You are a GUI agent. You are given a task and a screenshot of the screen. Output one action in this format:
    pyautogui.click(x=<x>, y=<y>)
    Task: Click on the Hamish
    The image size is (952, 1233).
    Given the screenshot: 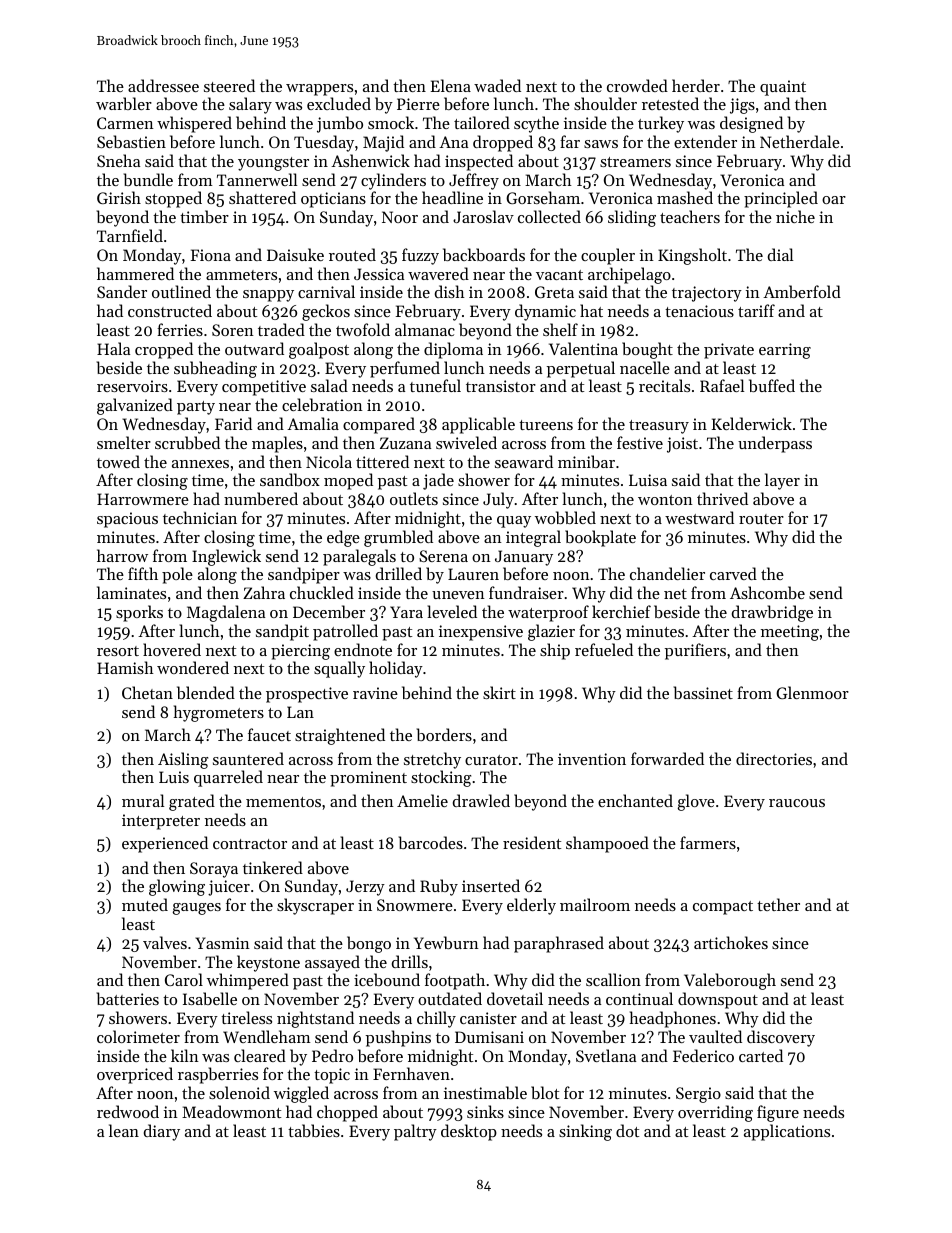 What is the action you would take?
    pyautogui.click(x=125, y=667)
